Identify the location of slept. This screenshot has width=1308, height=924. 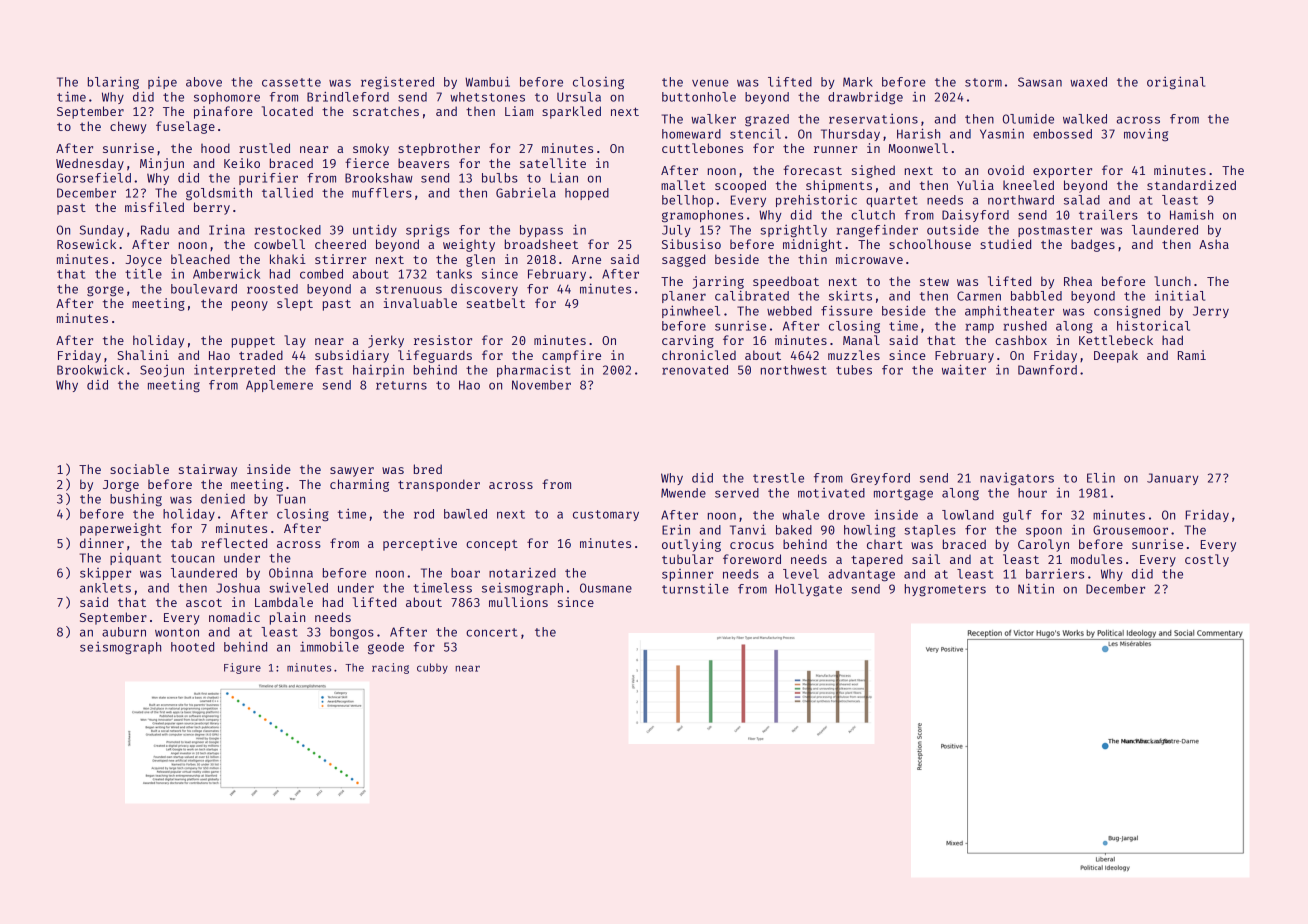
(295, 304).
